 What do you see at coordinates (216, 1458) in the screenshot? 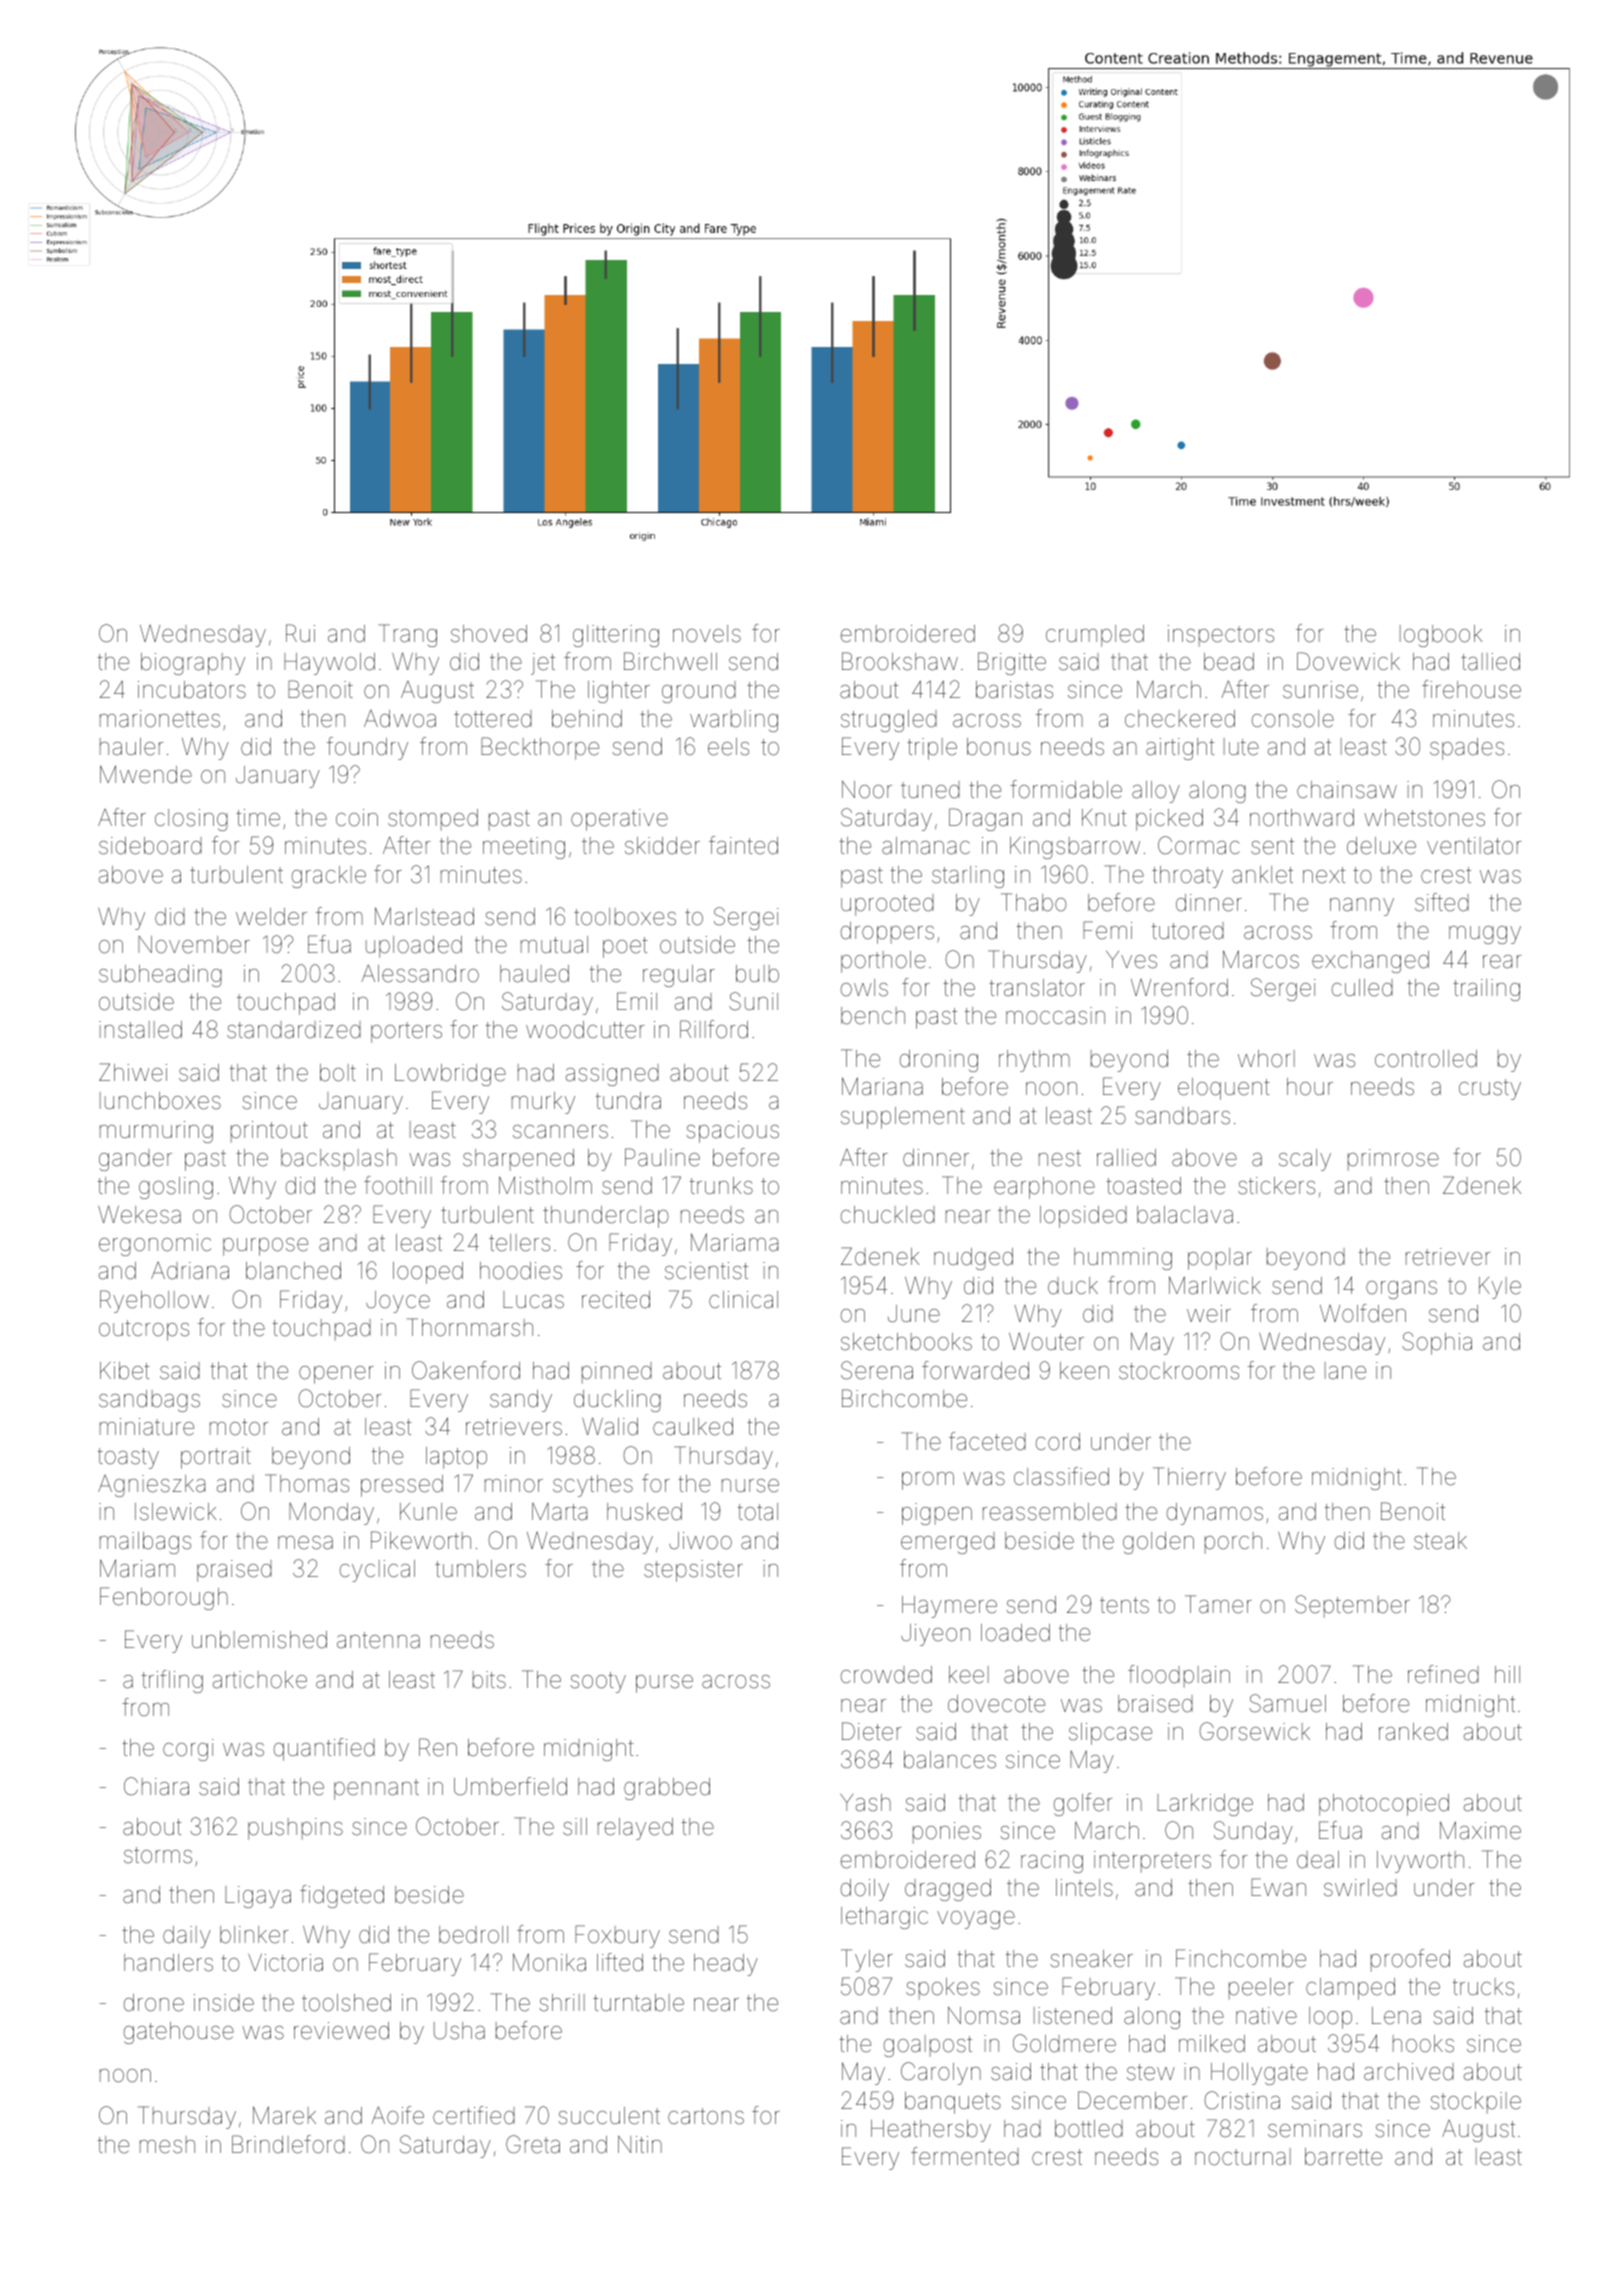
I see `portrait` at bounding box center [216, 1458].
